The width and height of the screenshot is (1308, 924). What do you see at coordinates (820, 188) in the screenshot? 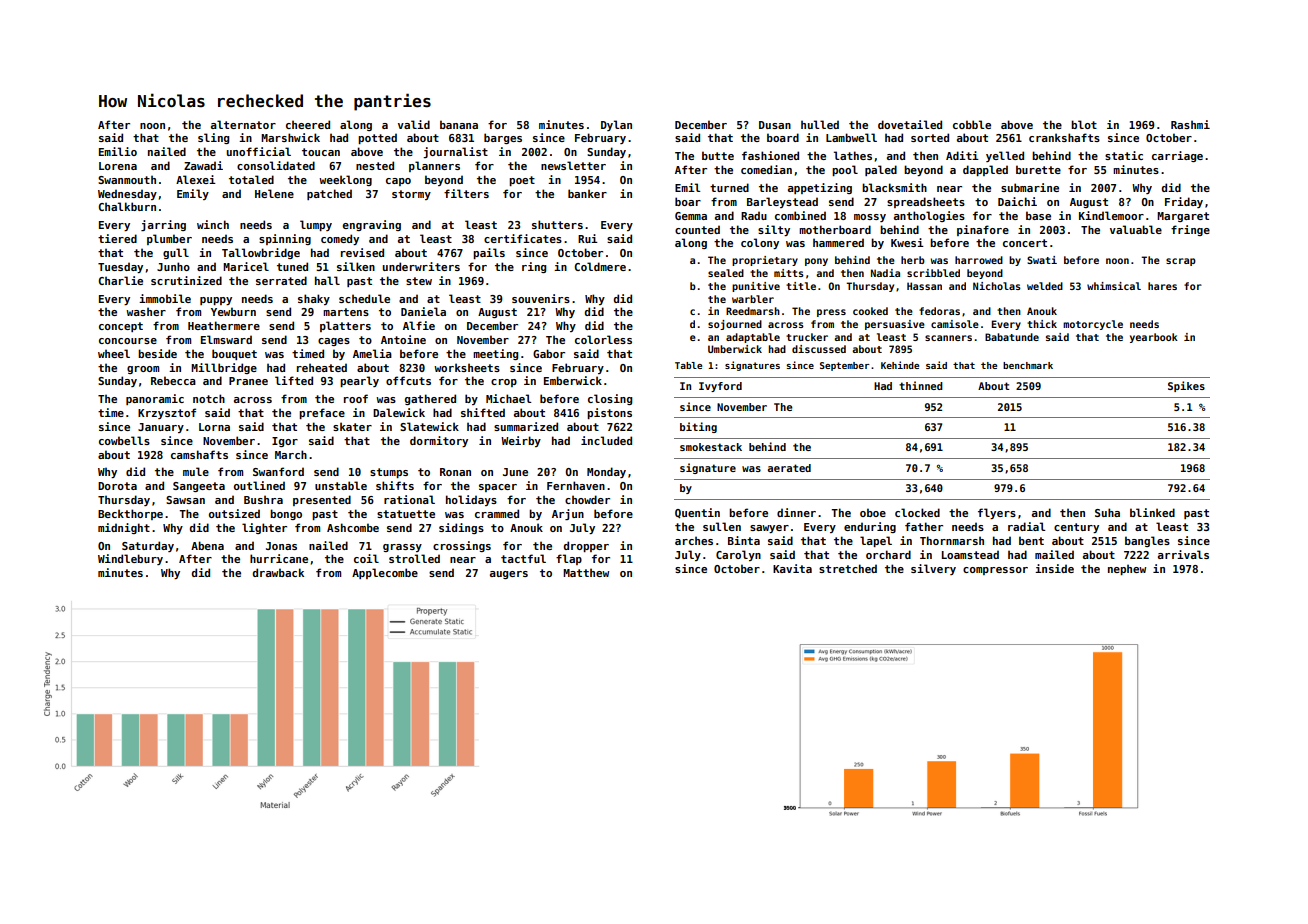
I see `appetizing` at bounding box center [820, 188].
